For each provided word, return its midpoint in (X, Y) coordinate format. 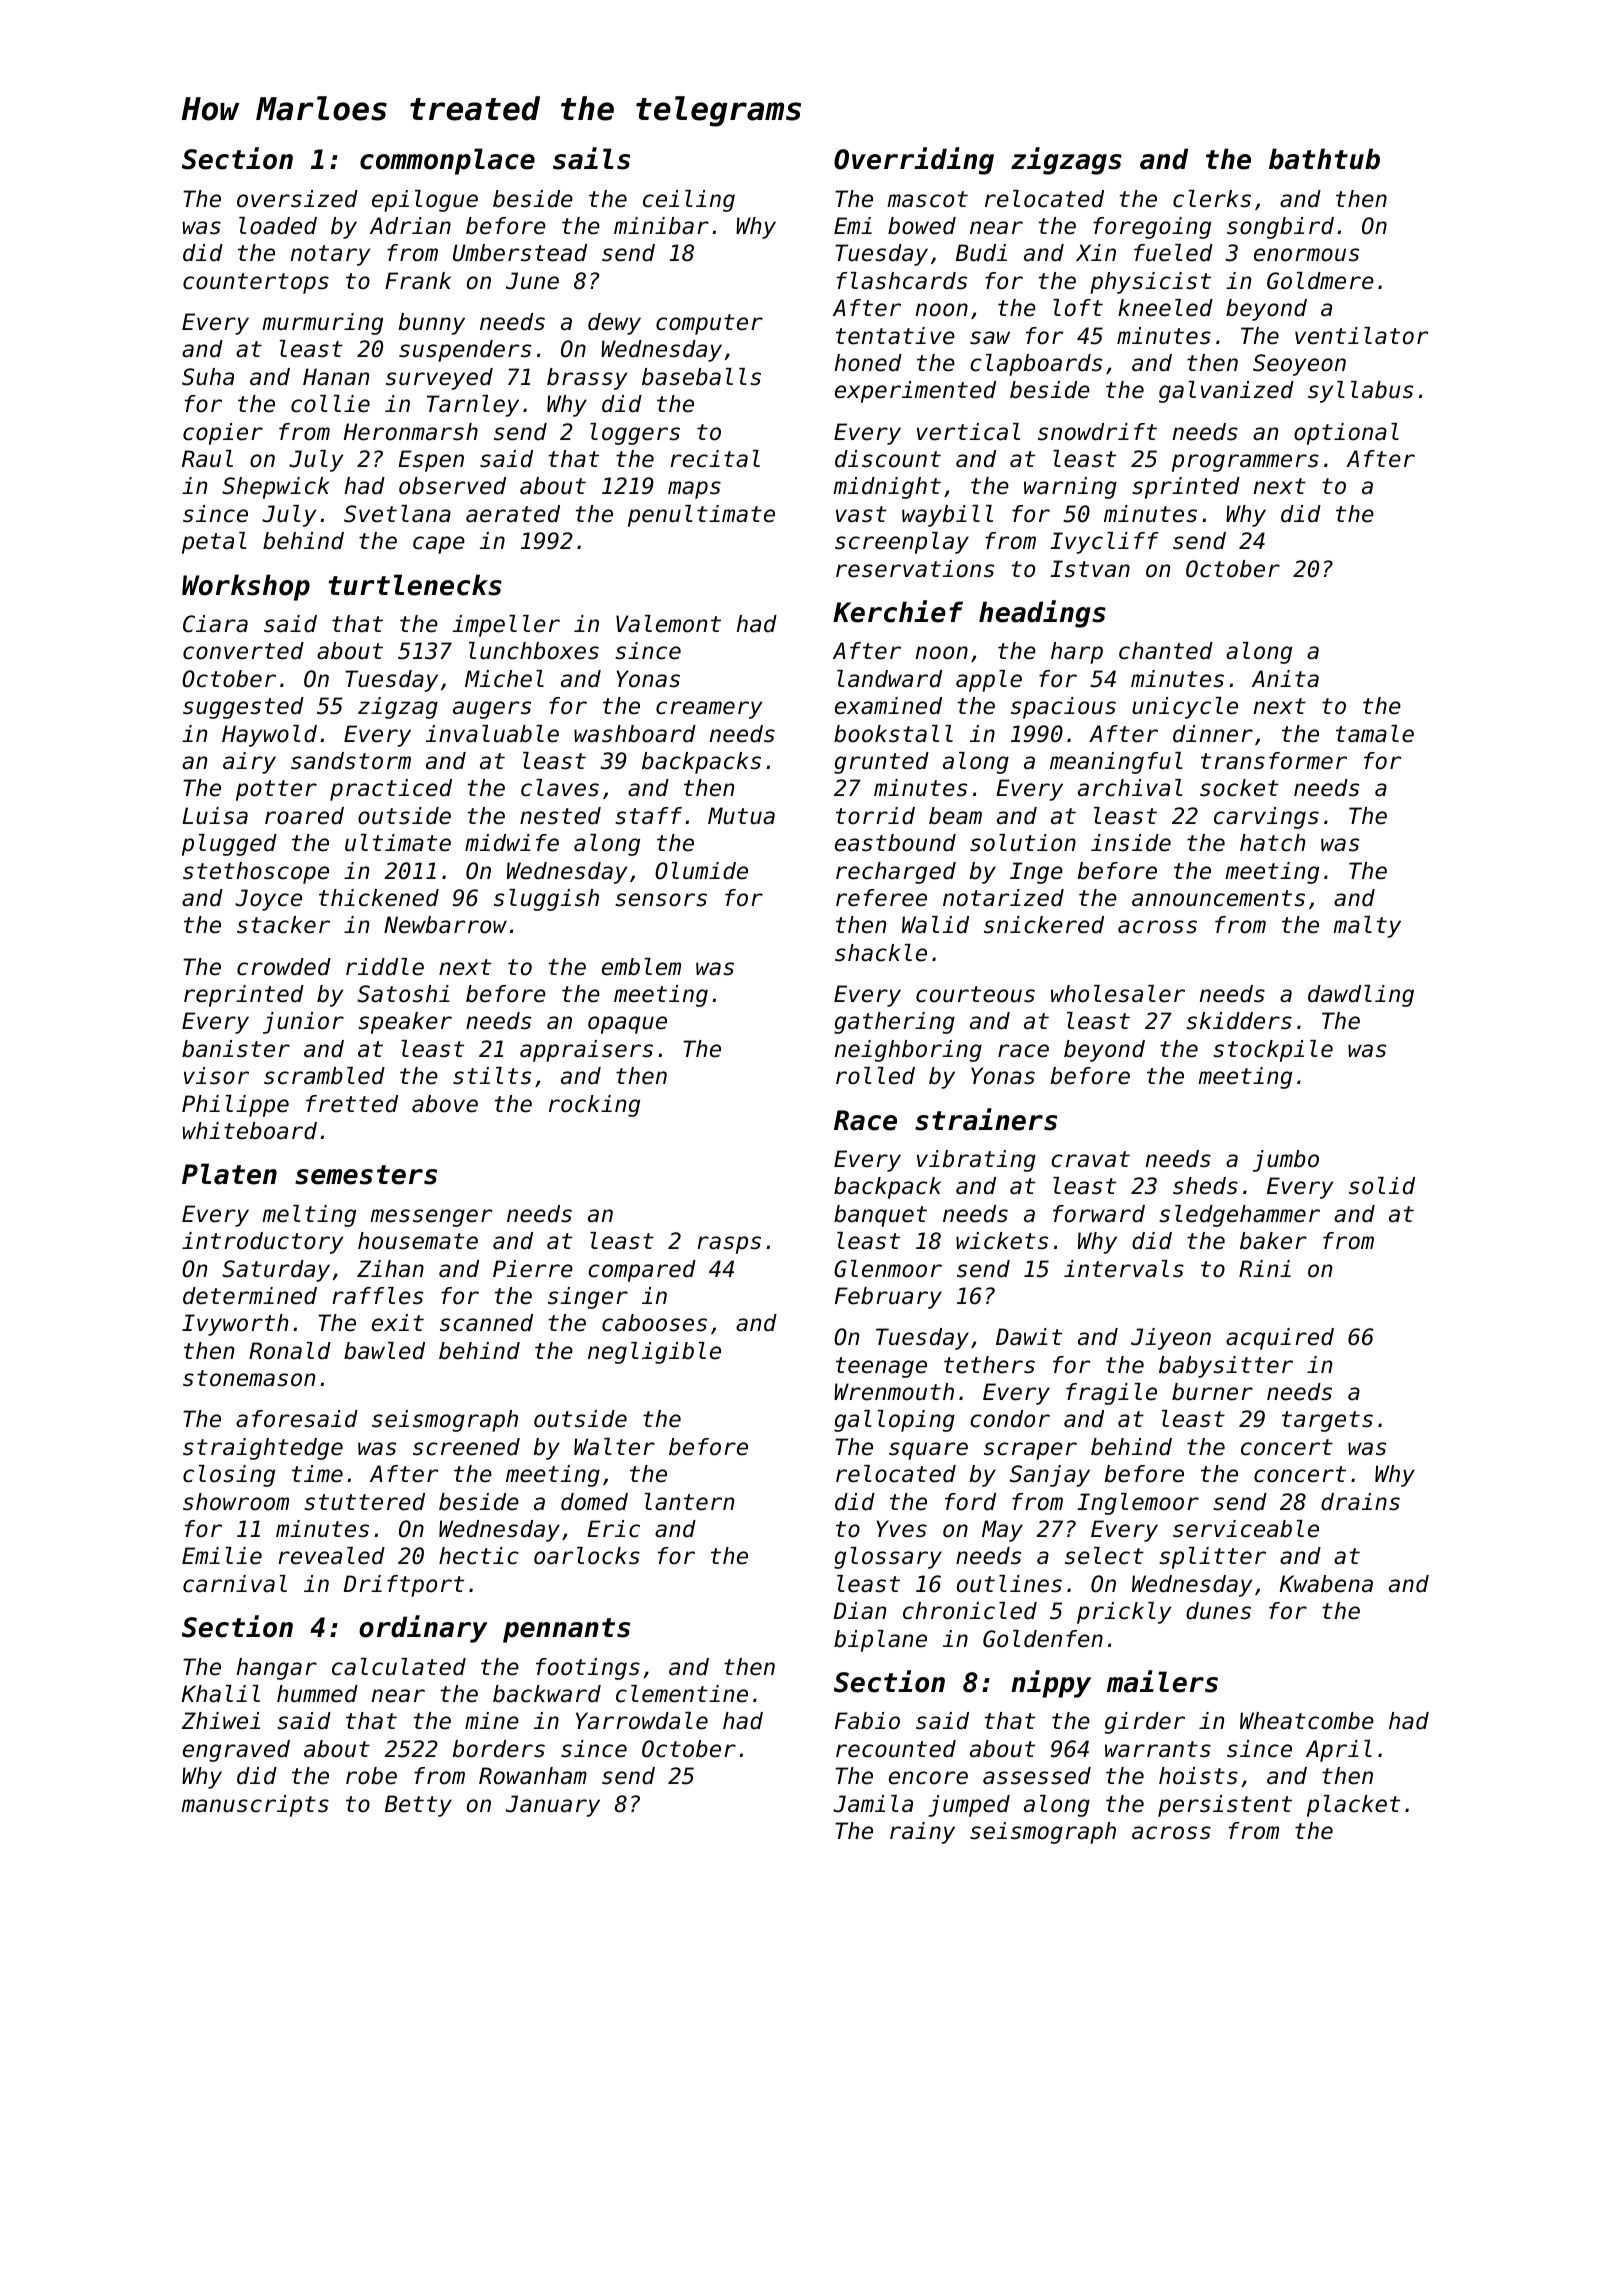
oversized (297, 199)
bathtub (1324, 159)
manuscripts (255, 1806)
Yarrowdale (642, 1721)
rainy (922, 1833)
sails (591, 158)
